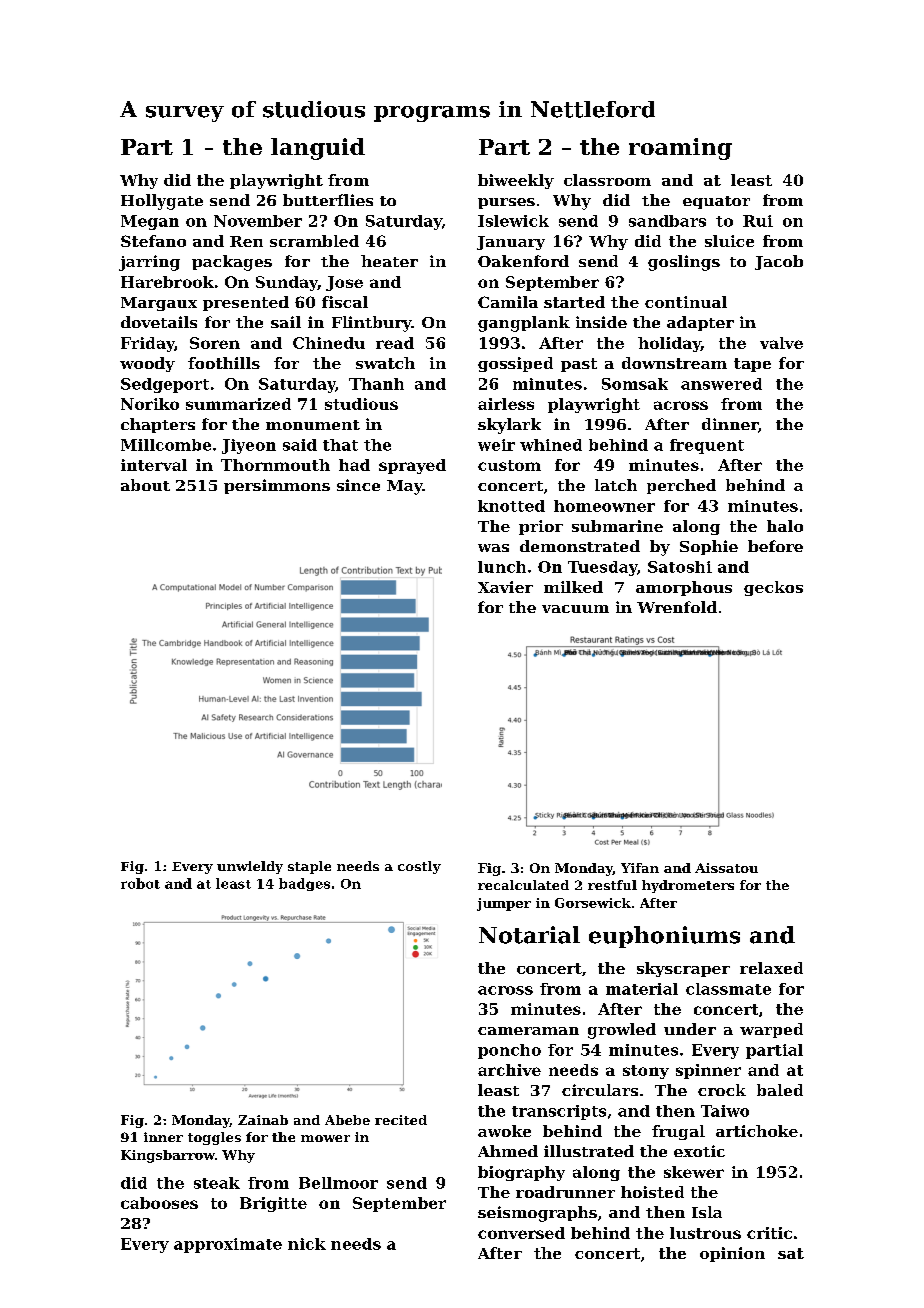  I want to click on roaming, so click(680, 149).
